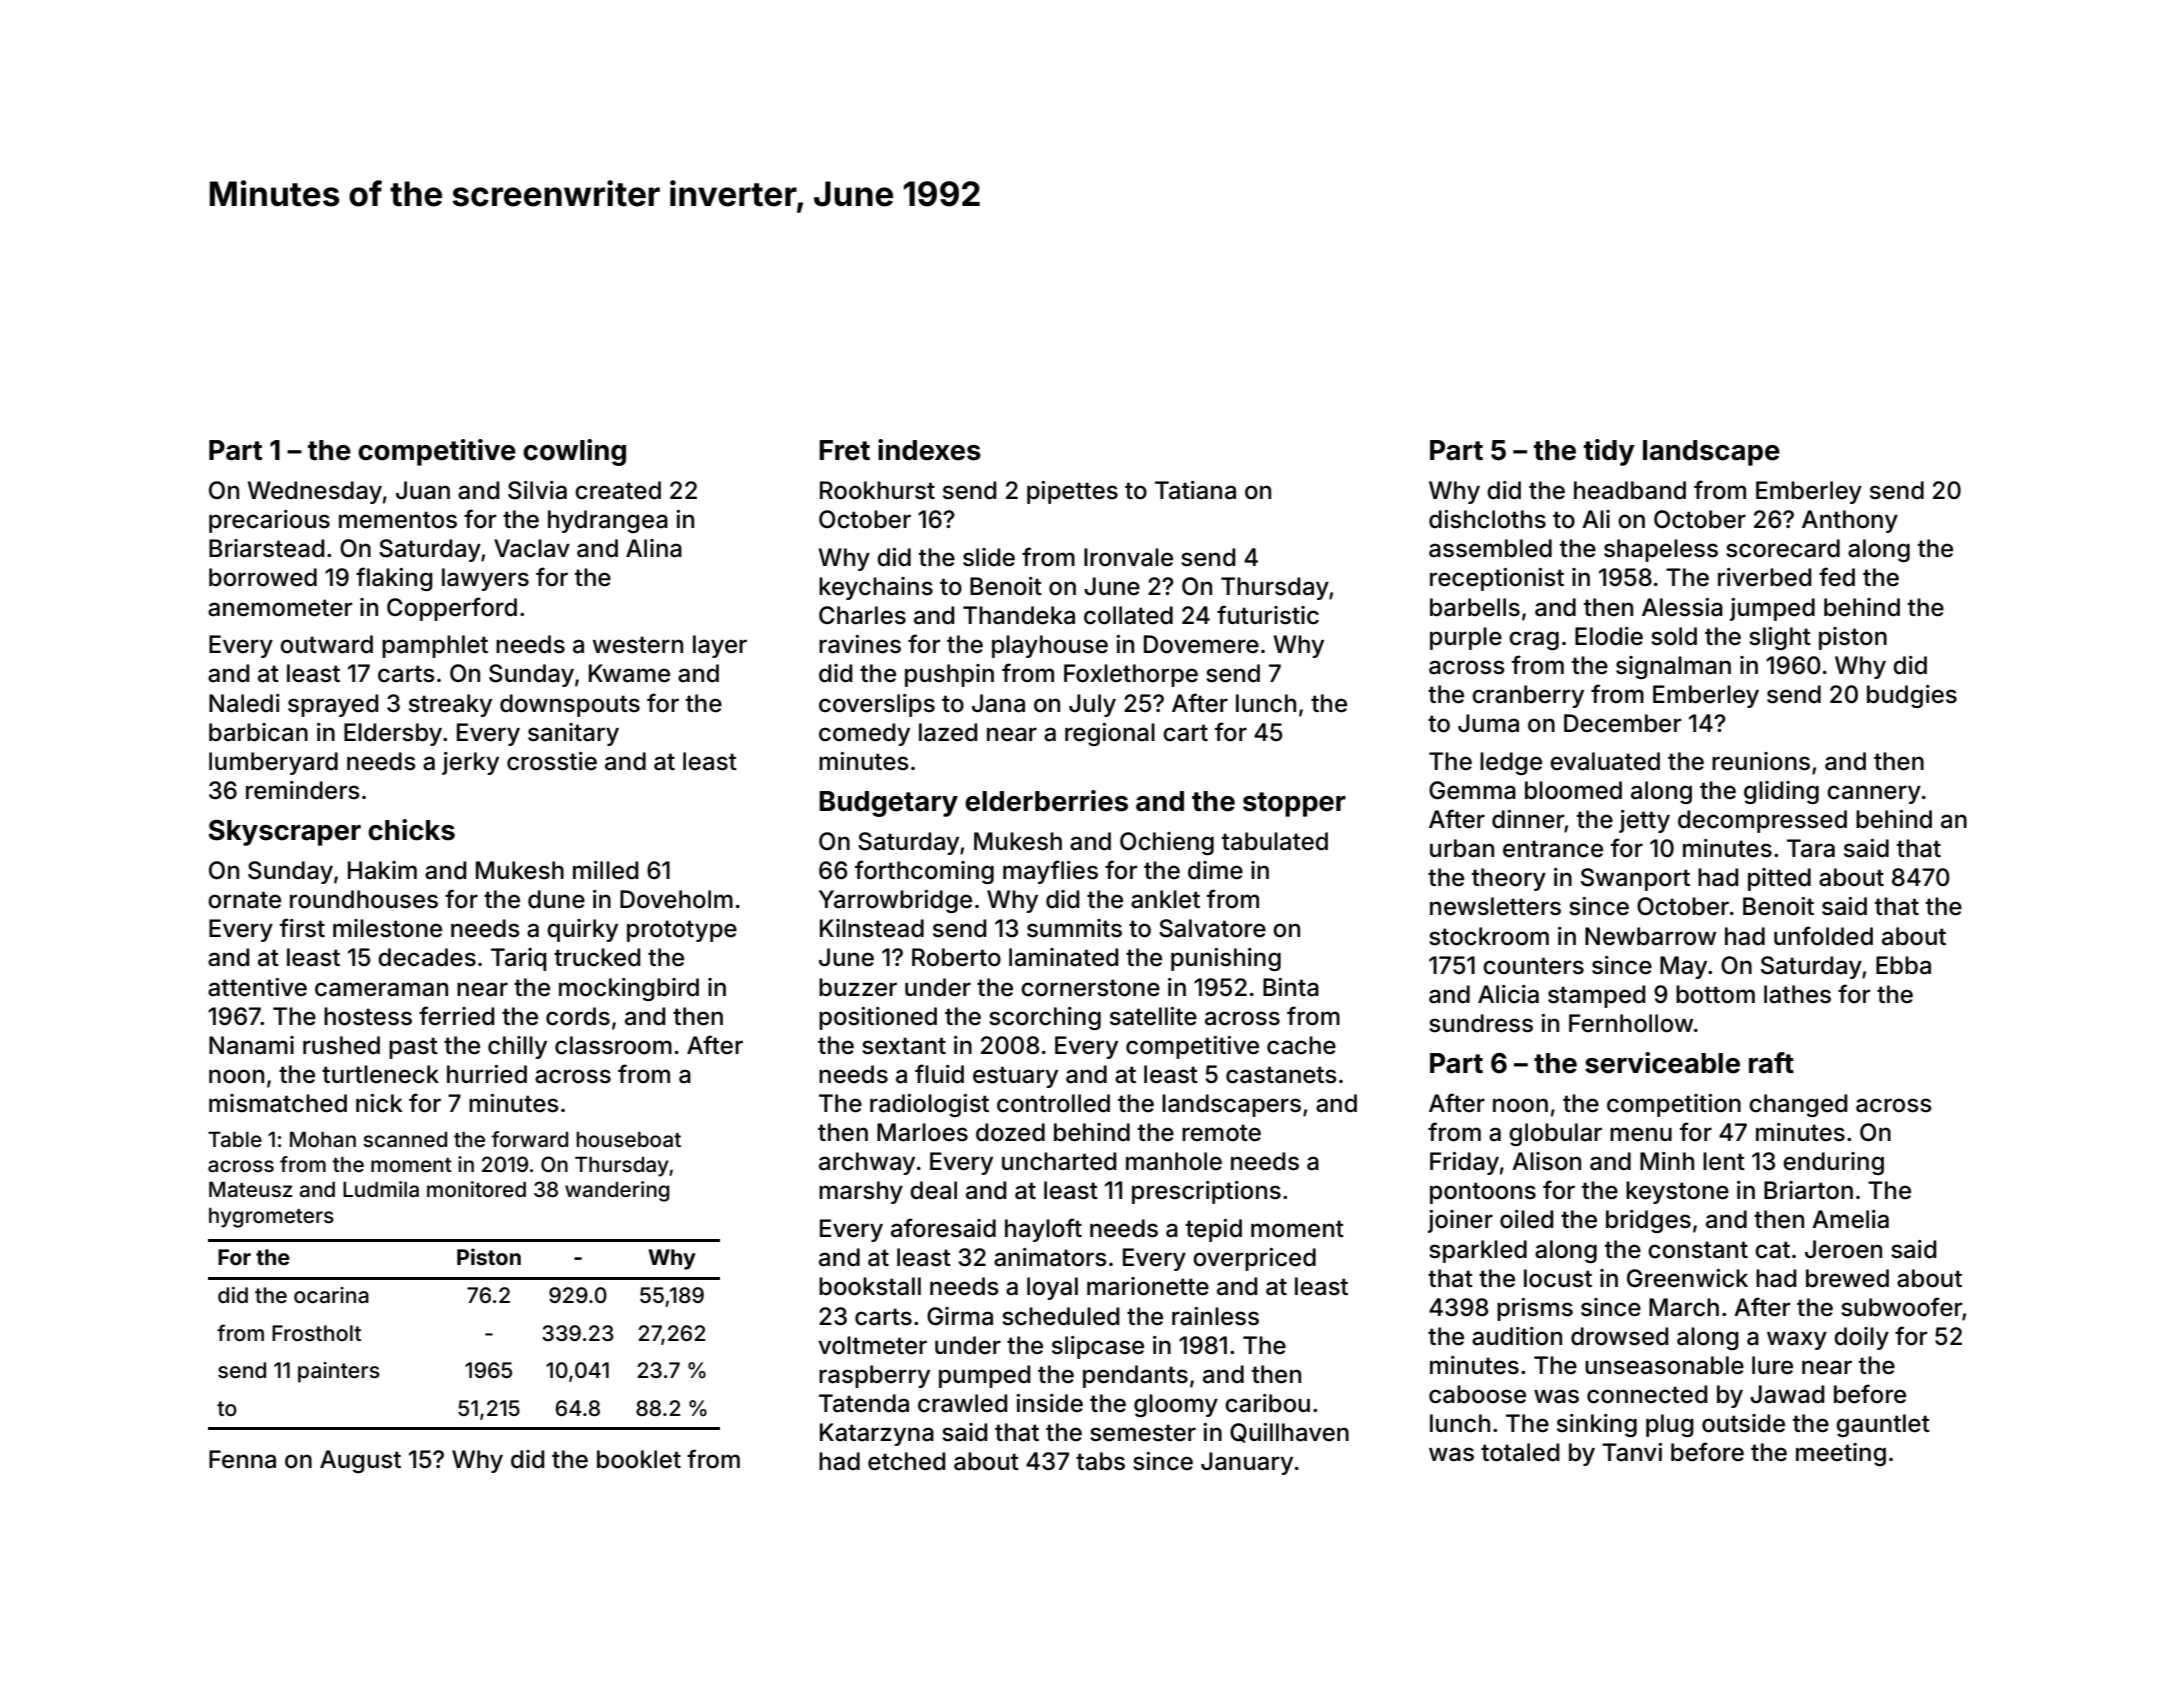  Describe the element at coordinates (617, 1191) in the screenshot. I see `wandering` at that location.
